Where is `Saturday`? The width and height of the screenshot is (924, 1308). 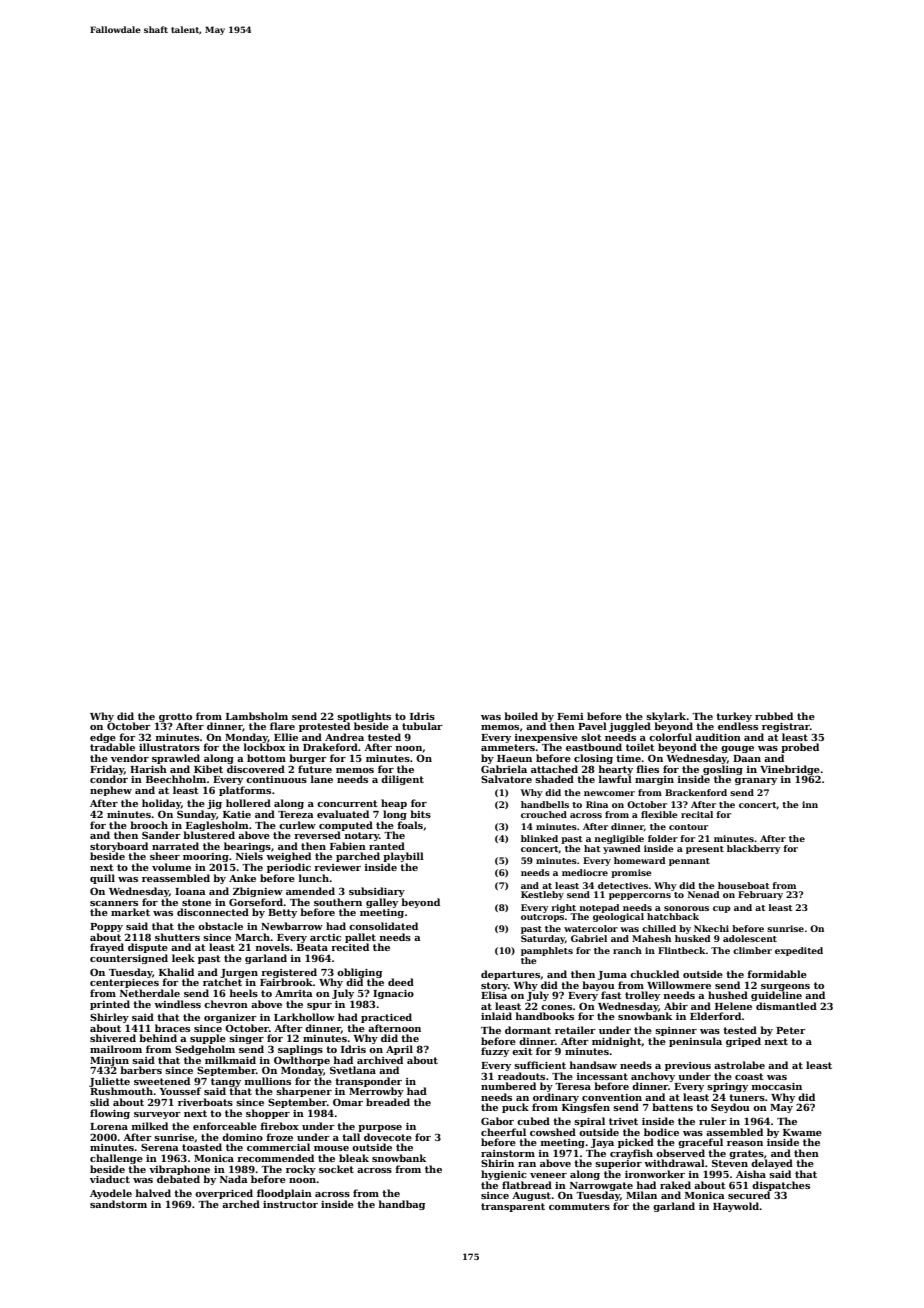 Saturday is located at coordinates (543, 939).
